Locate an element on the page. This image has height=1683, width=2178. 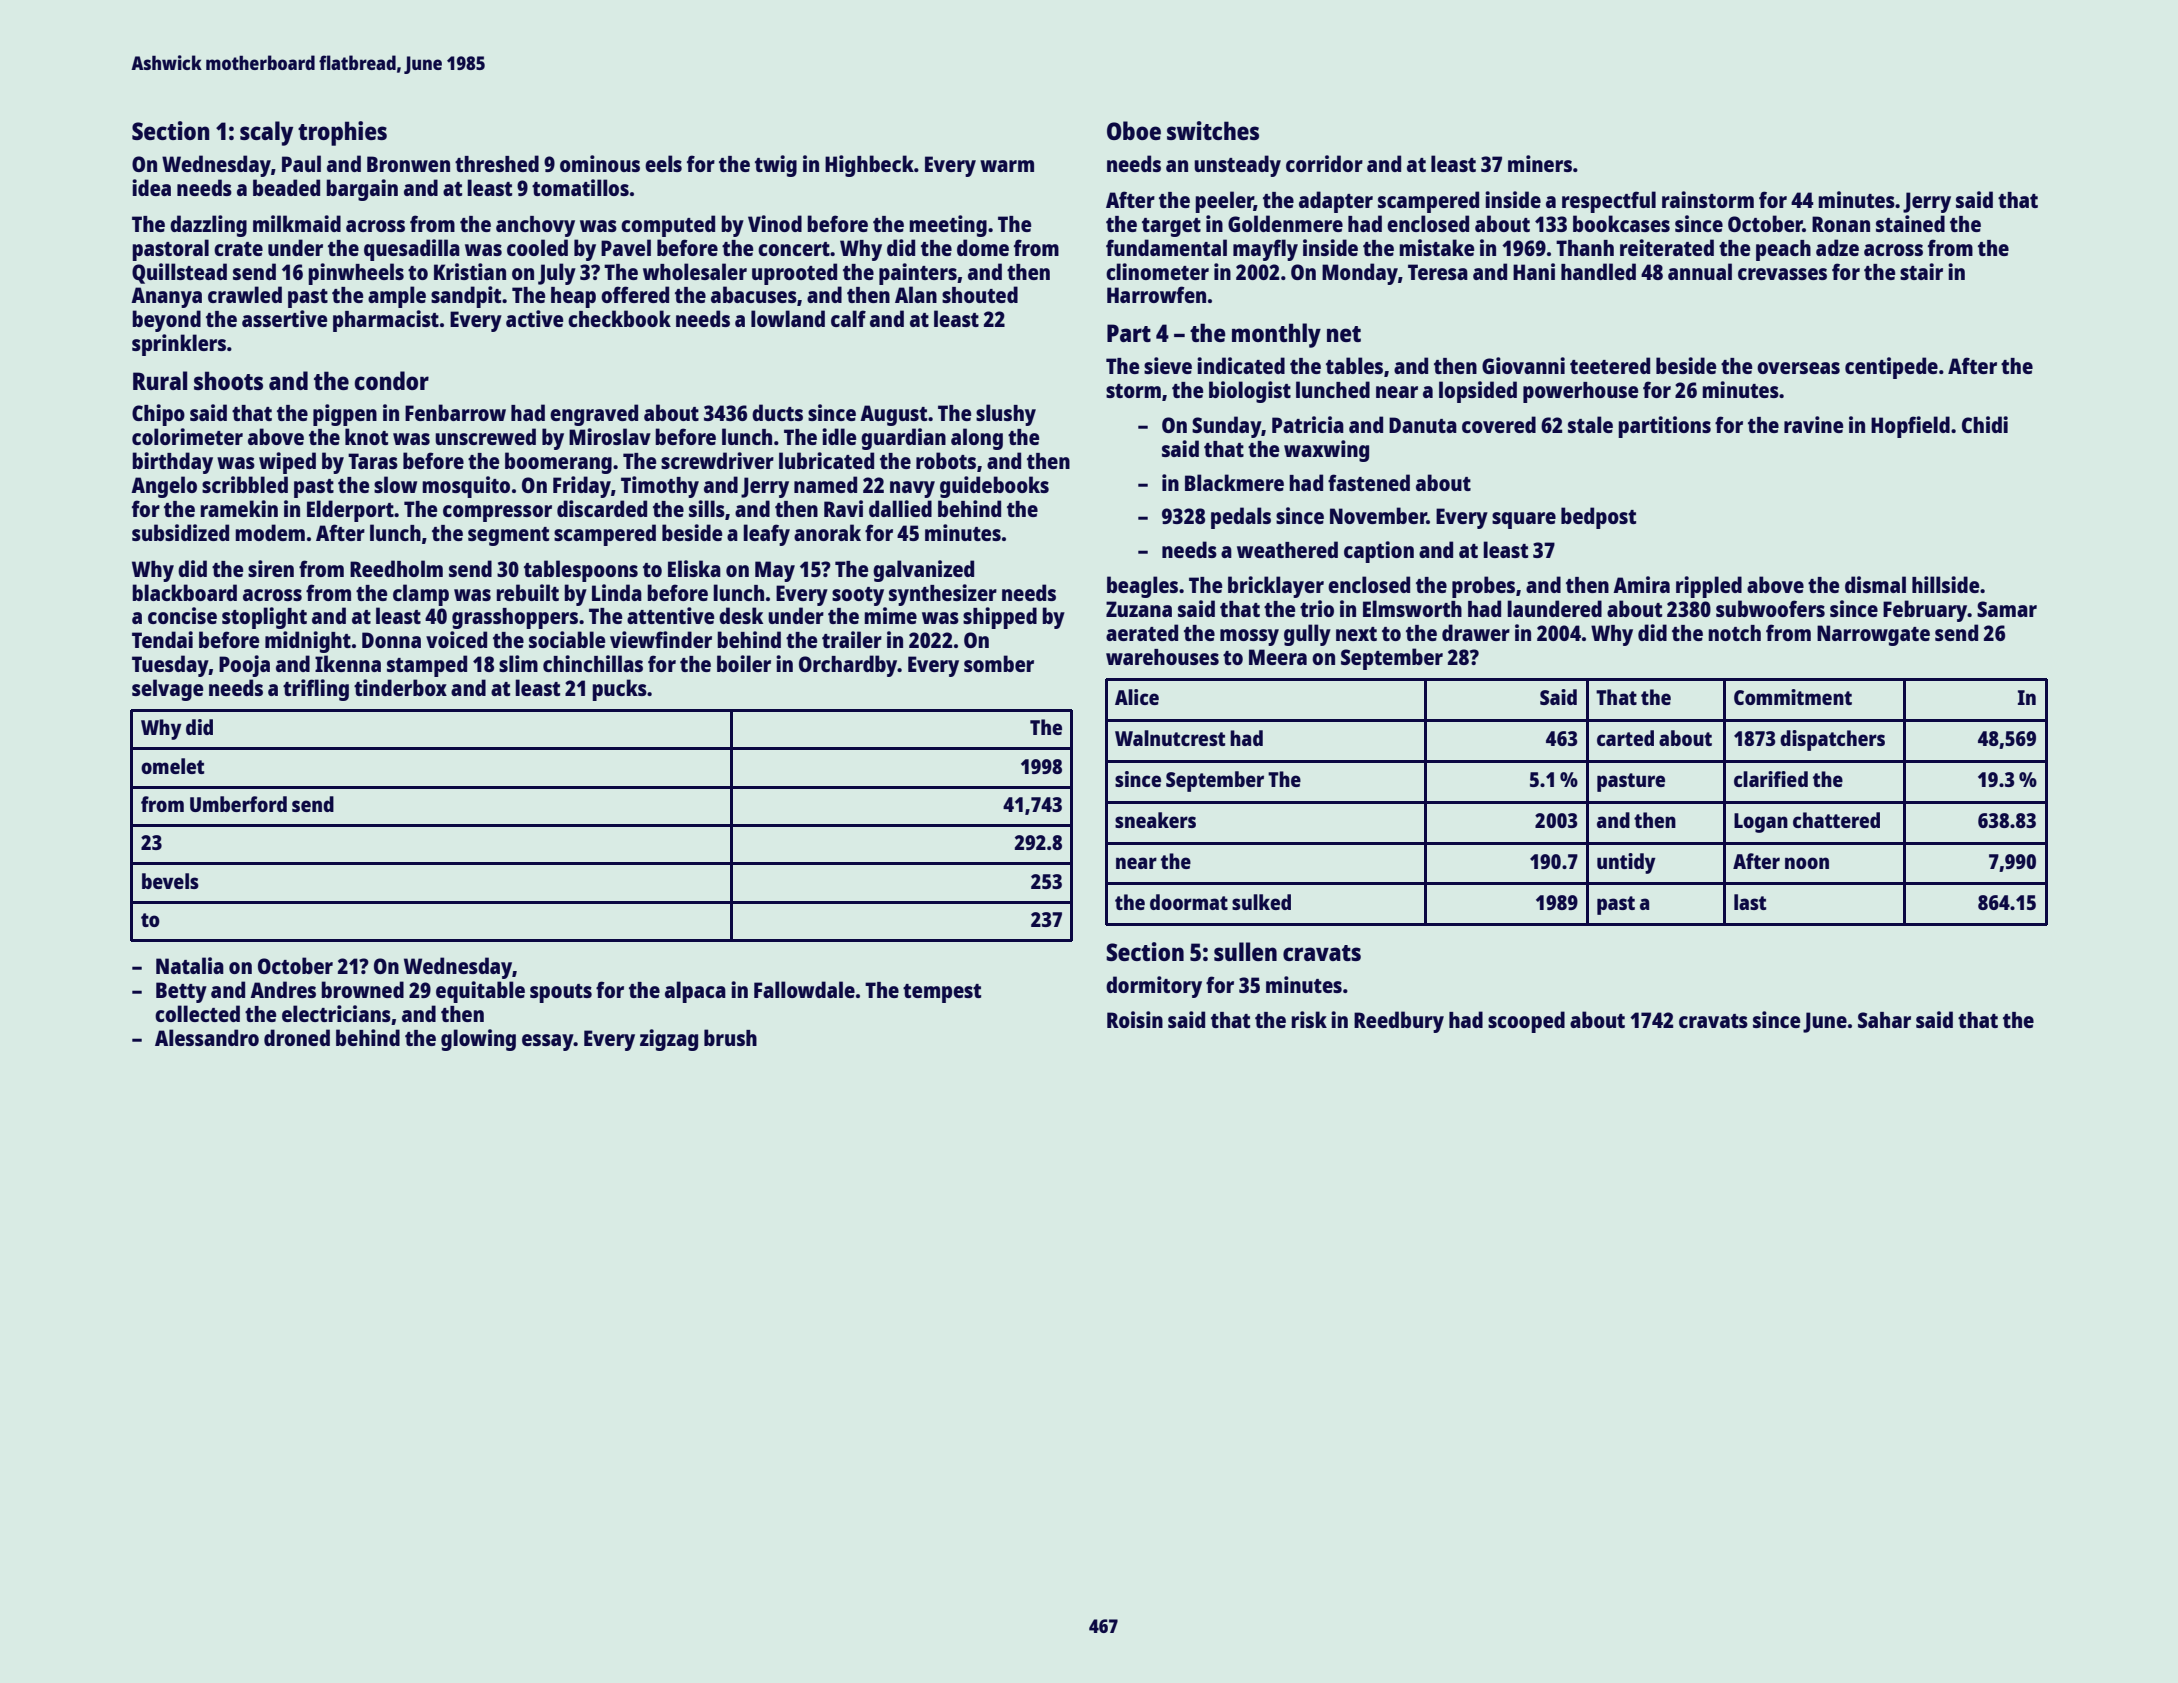
switches is located at coordinates (1213, 130).
